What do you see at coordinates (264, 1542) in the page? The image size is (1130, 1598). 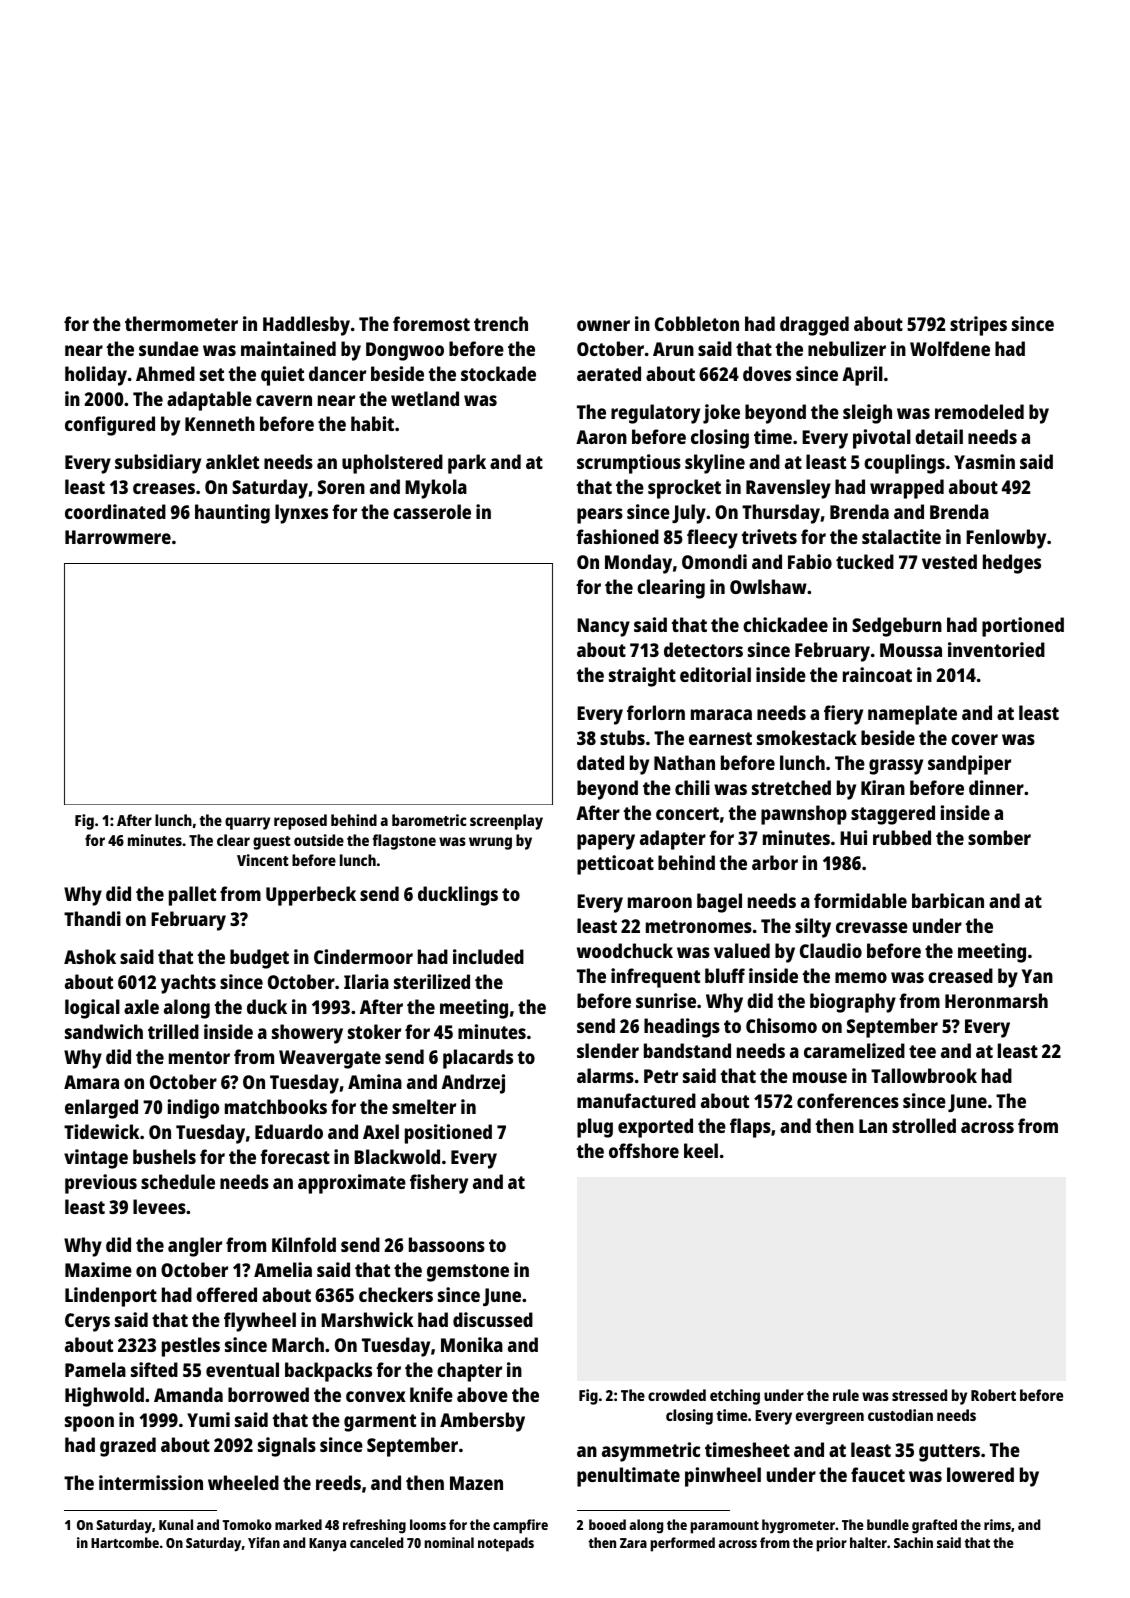 I see `Yifan` at bounding box center [264, 1542].
